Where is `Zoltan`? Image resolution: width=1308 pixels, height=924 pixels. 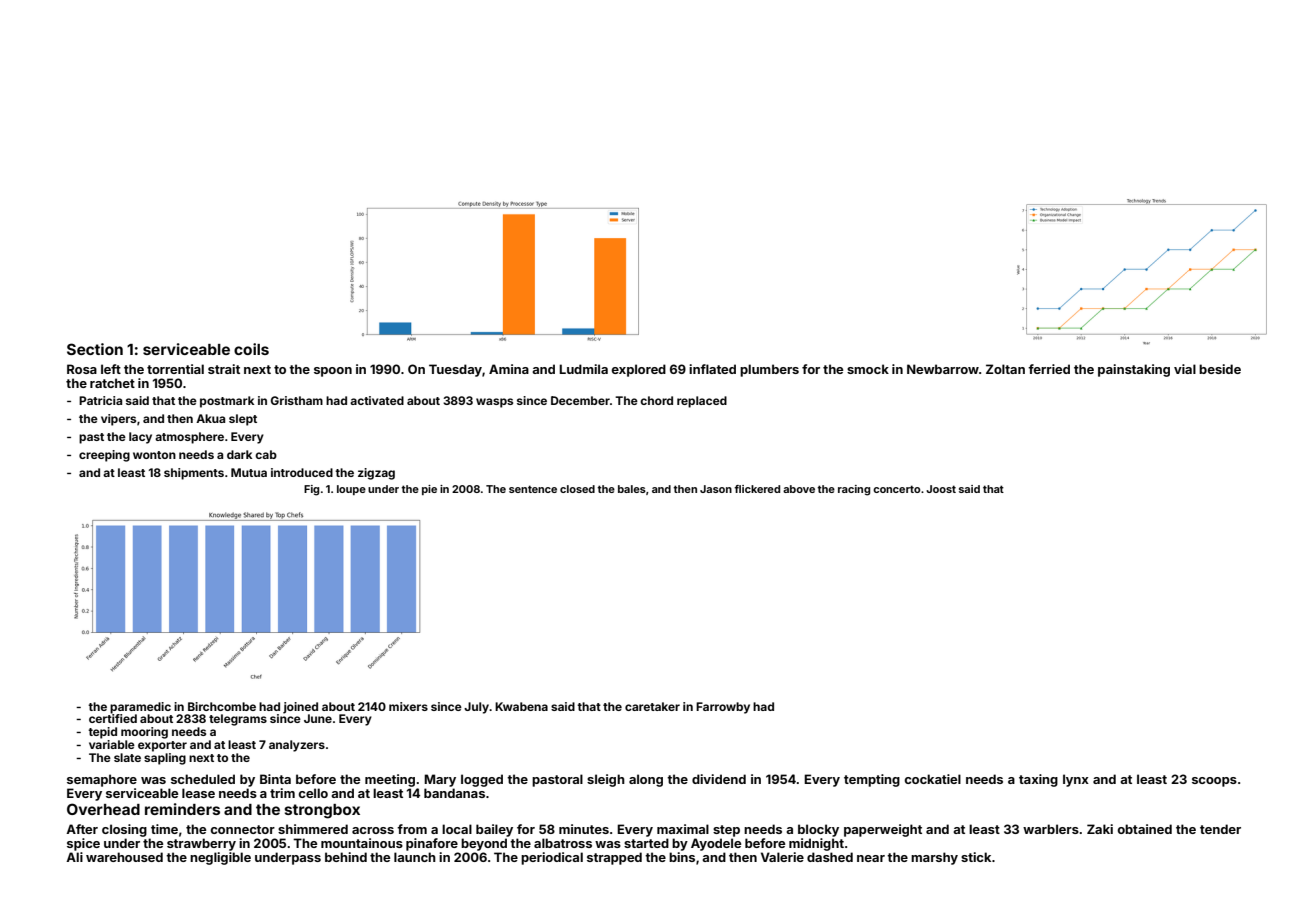 Zoltan is located at coordinates (1005, 369).
